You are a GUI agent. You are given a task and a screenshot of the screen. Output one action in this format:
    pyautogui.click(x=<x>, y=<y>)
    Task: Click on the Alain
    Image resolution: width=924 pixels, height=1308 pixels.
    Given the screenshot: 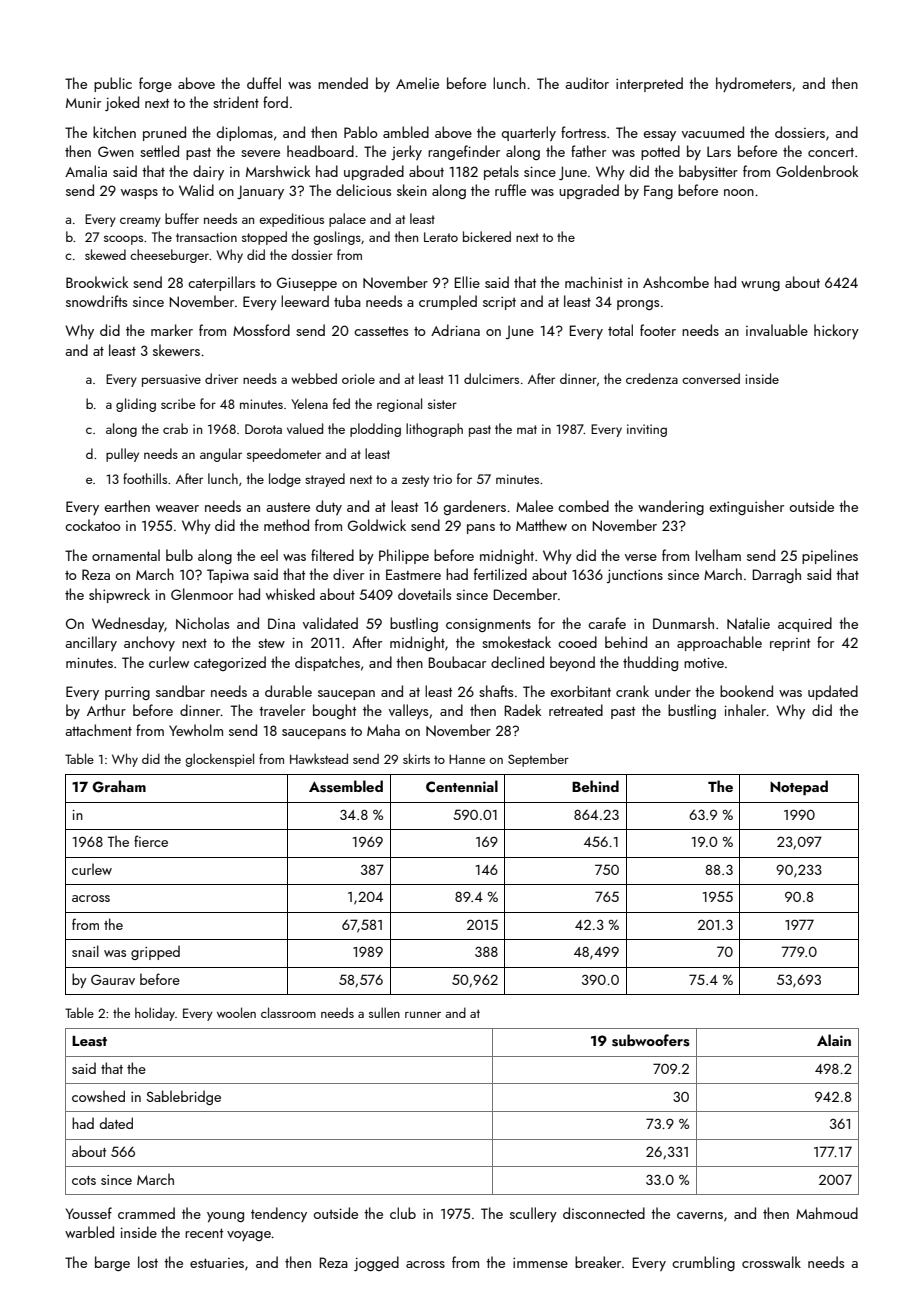 What is the action you would take?
    pyautogui.click(x=834, y=1040)
